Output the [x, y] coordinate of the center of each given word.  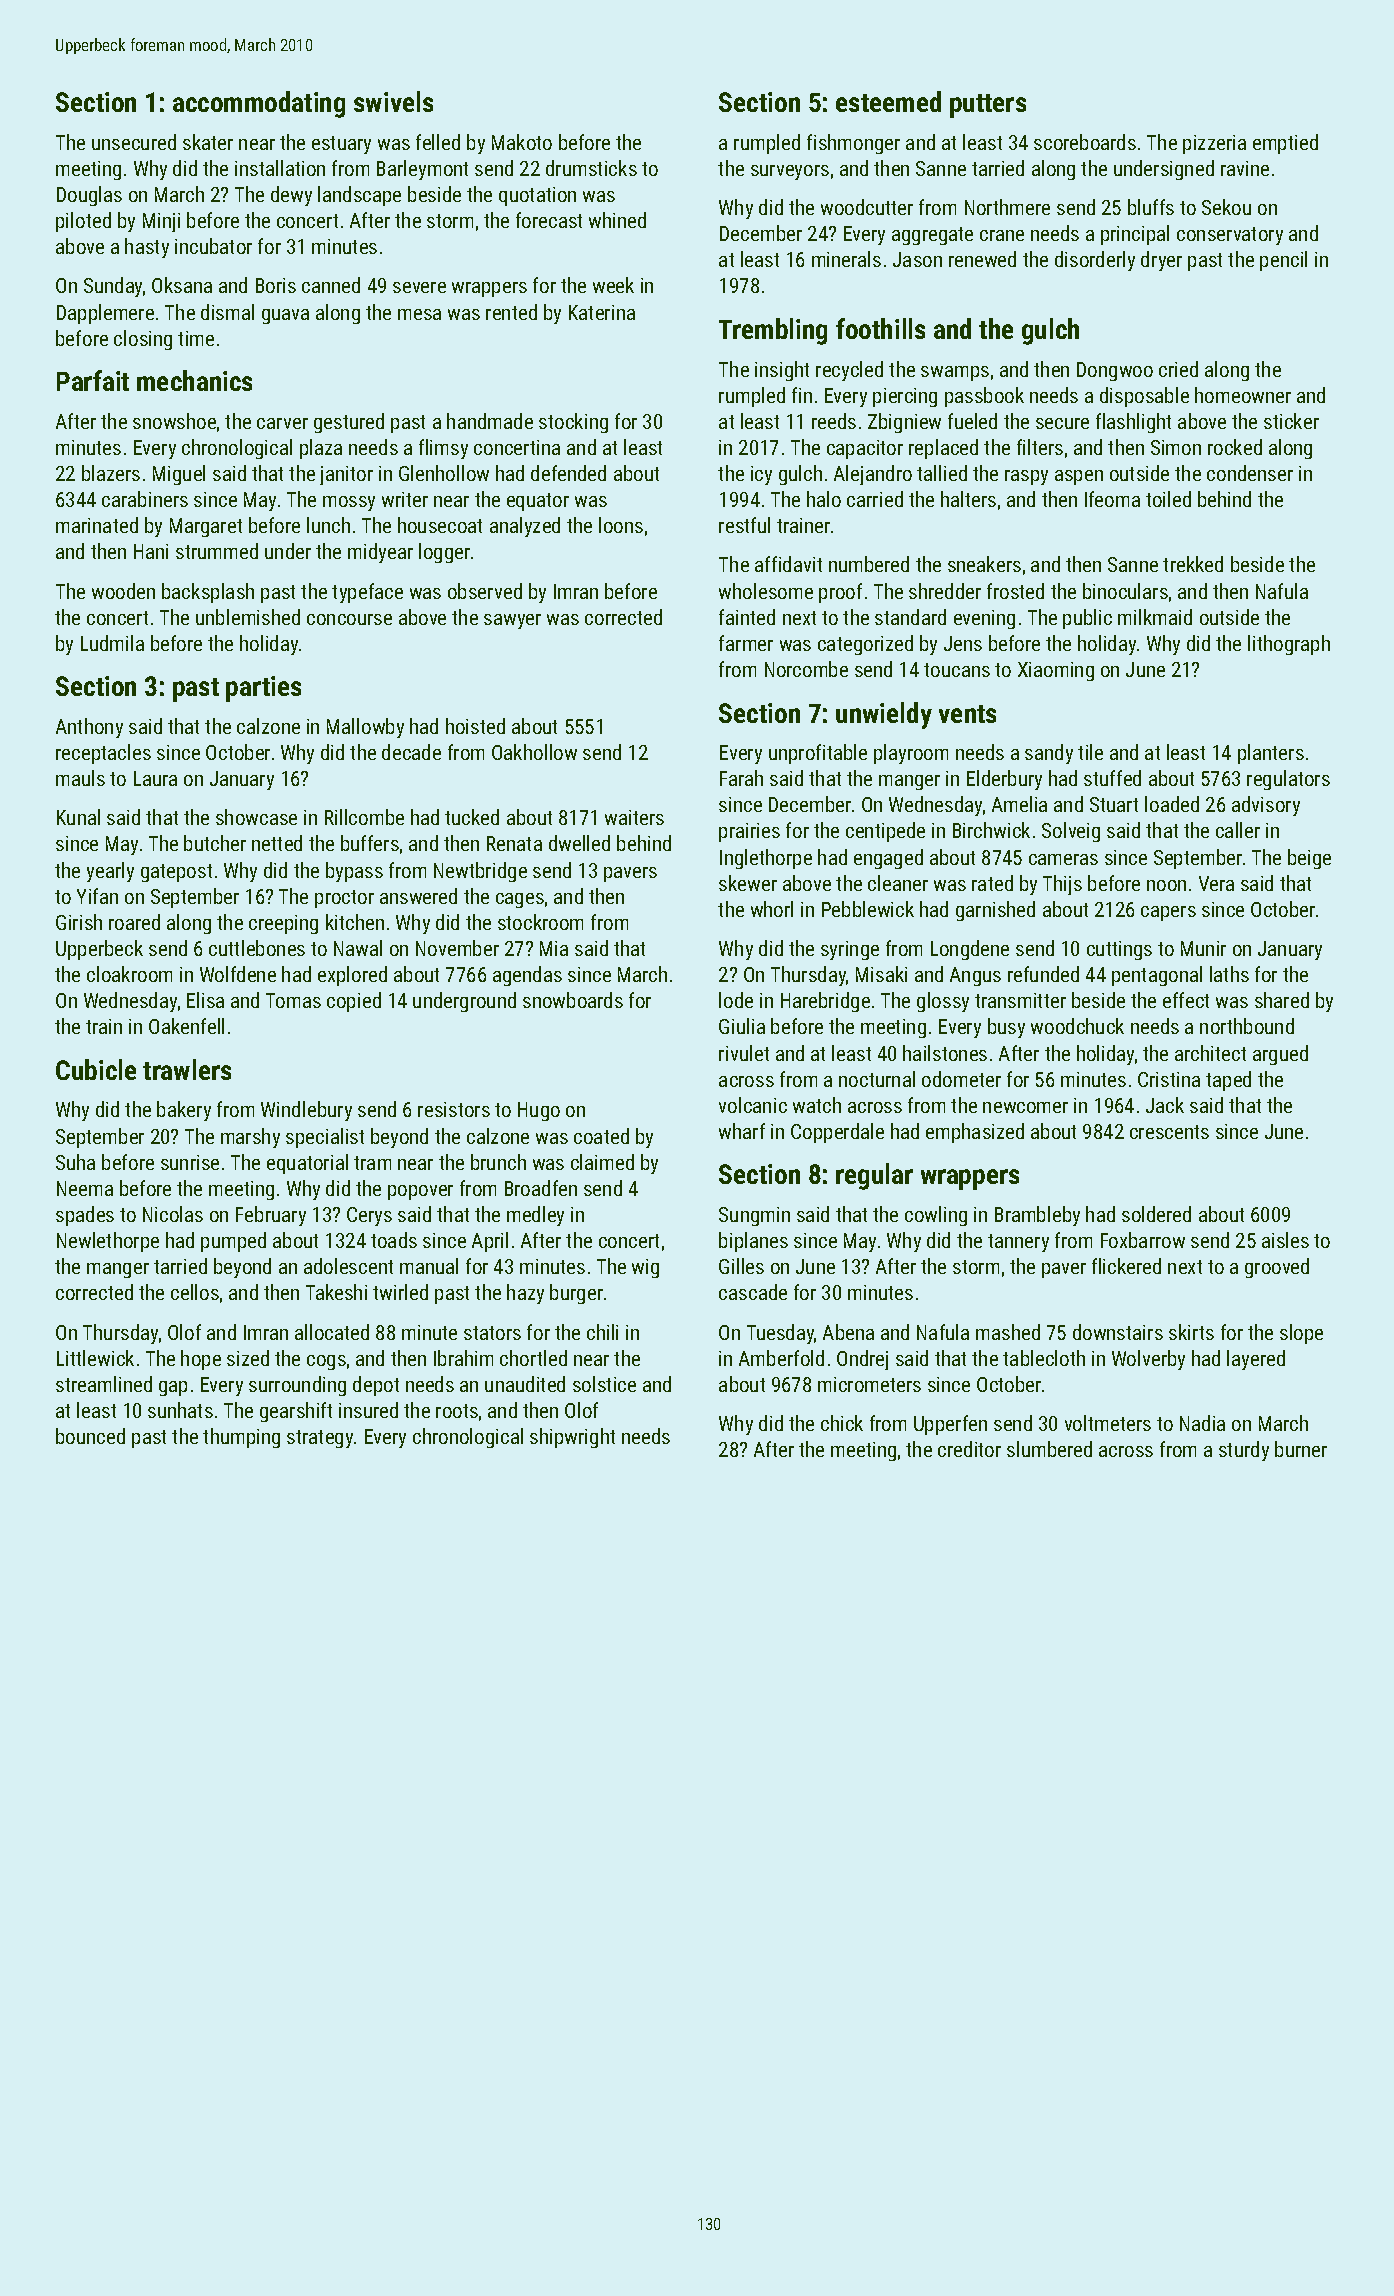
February [271, 1216]
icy [761, 475]
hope [201, 1360]
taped [1228, 1081]
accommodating [259, 104]
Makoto [522, 142]
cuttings [1119, 950]
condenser [1250, 473]
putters [988, 106]
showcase [256, 817]
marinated [97, 525]
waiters [634, 817]
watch [817, 1105]
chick [842, 1423]
